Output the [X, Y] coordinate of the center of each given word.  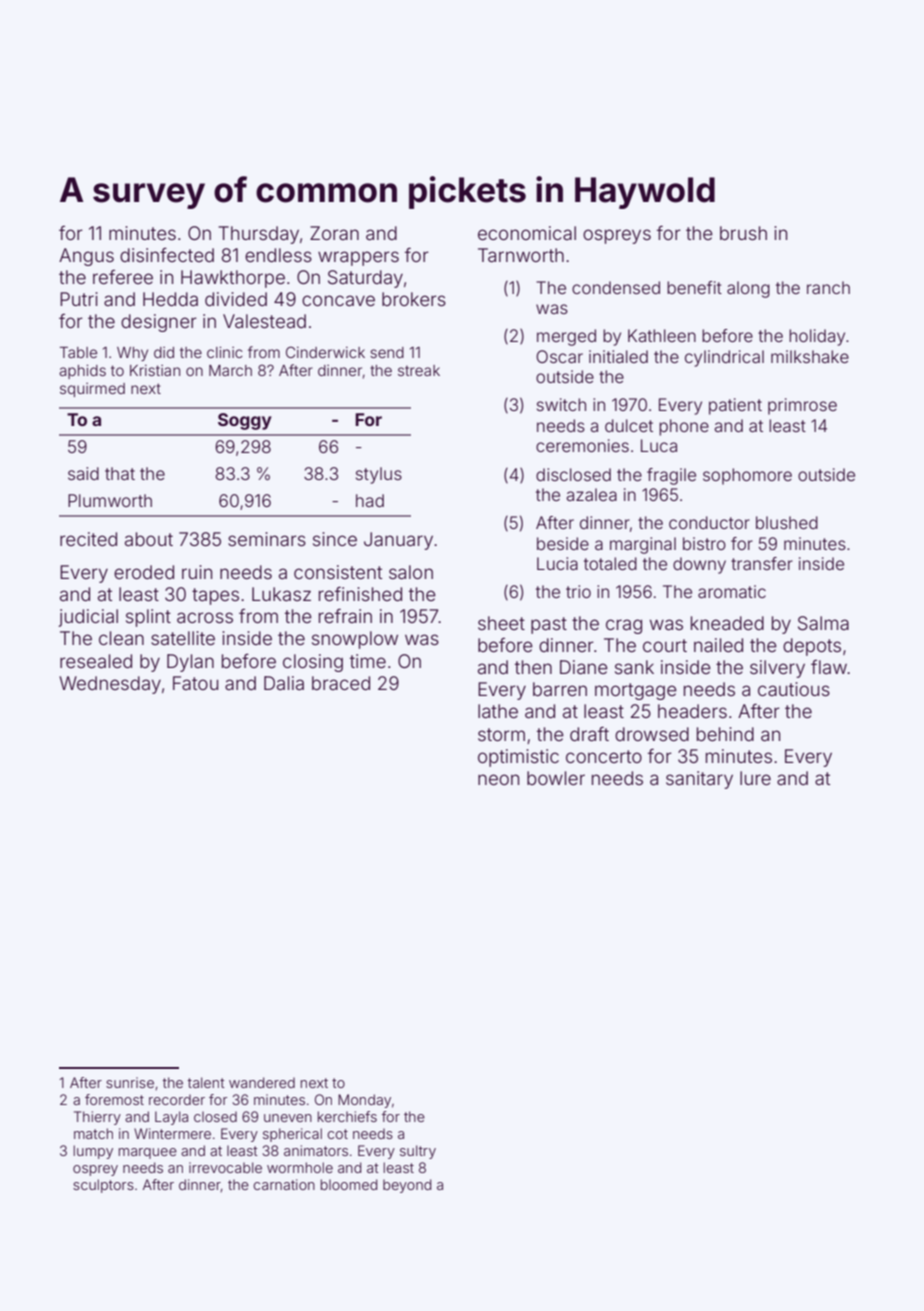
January [398, 541]
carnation [284, 1184]
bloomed [349, 1184]
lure [755, 778]
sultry [418, 1152]
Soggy [245, 421]
